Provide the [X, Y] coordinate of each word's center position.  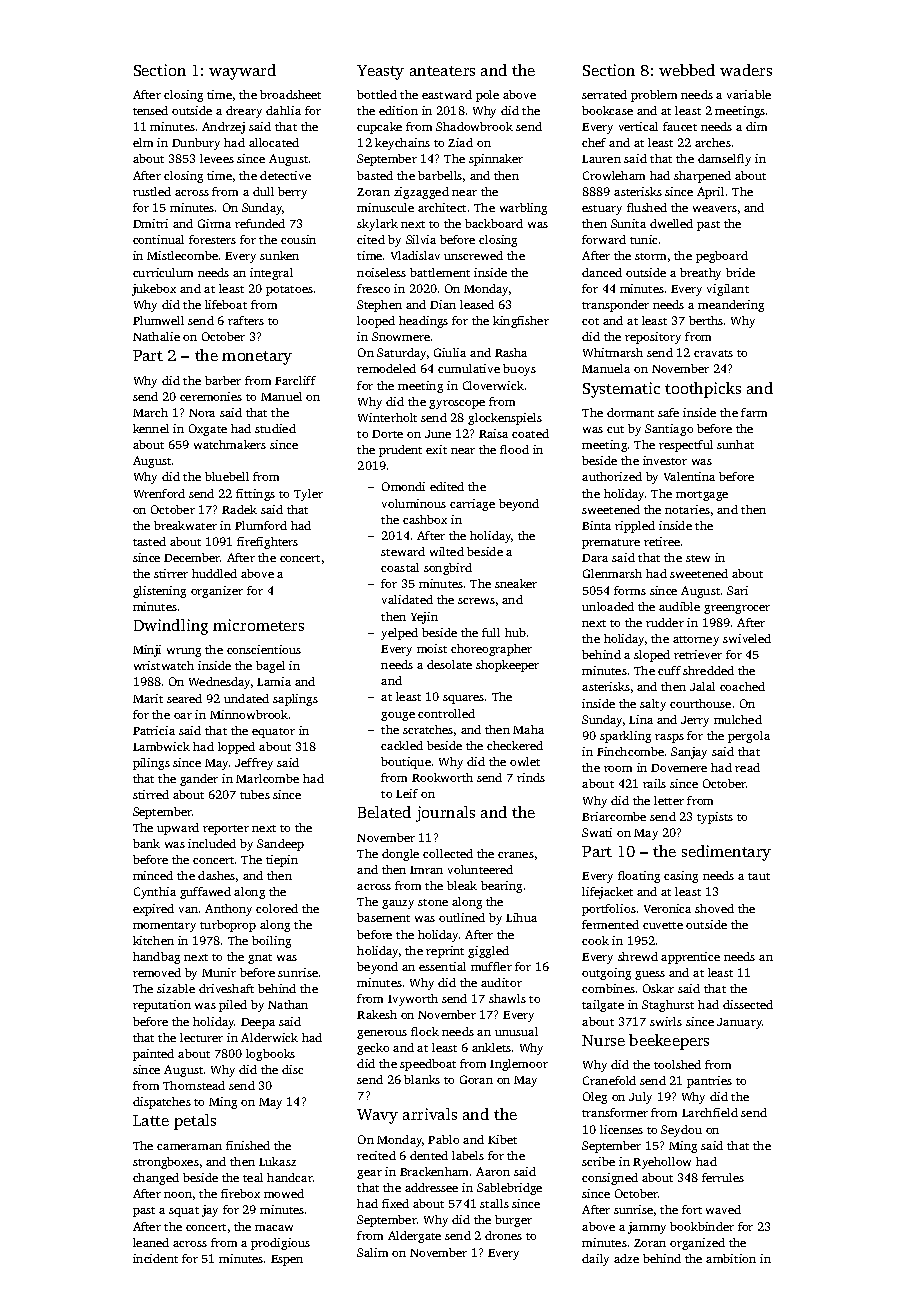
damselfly [724, 160]
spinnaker [496, 160]
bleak [462, 885]
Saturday [401, 354]
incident [155, 1258]
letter [669, 800]
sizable [176, 988]
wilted [447, 551]
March [150, 412]
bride [740, 272]
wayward [242, 72]
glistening [159, 592]
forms [630, 590]
